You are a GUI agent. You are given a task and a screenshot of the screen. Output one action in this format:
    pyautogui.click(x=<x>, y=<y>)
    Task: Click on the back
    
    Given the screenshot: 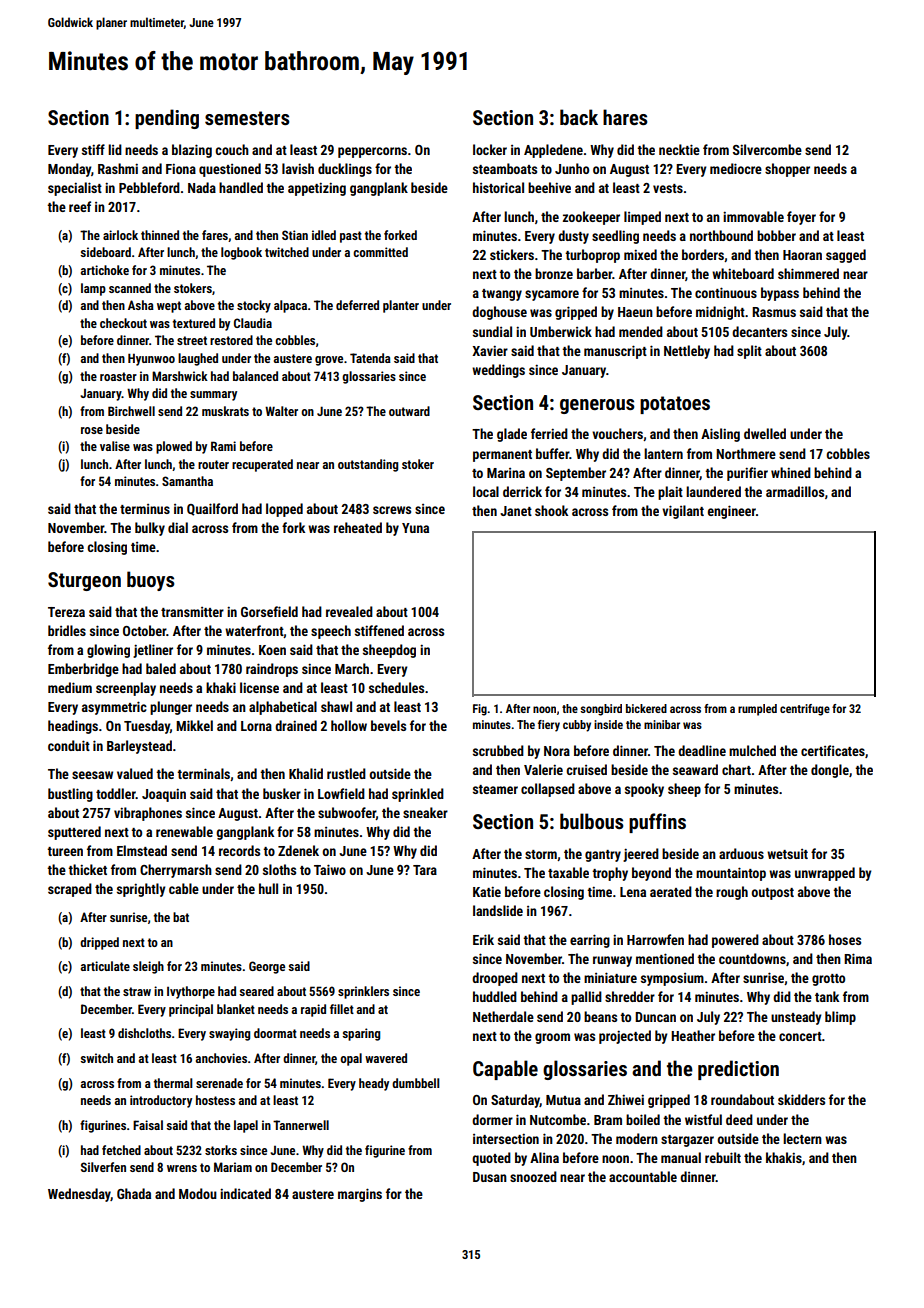 What is the action you would take?
    pyautogui.click(x=579, y=117)
